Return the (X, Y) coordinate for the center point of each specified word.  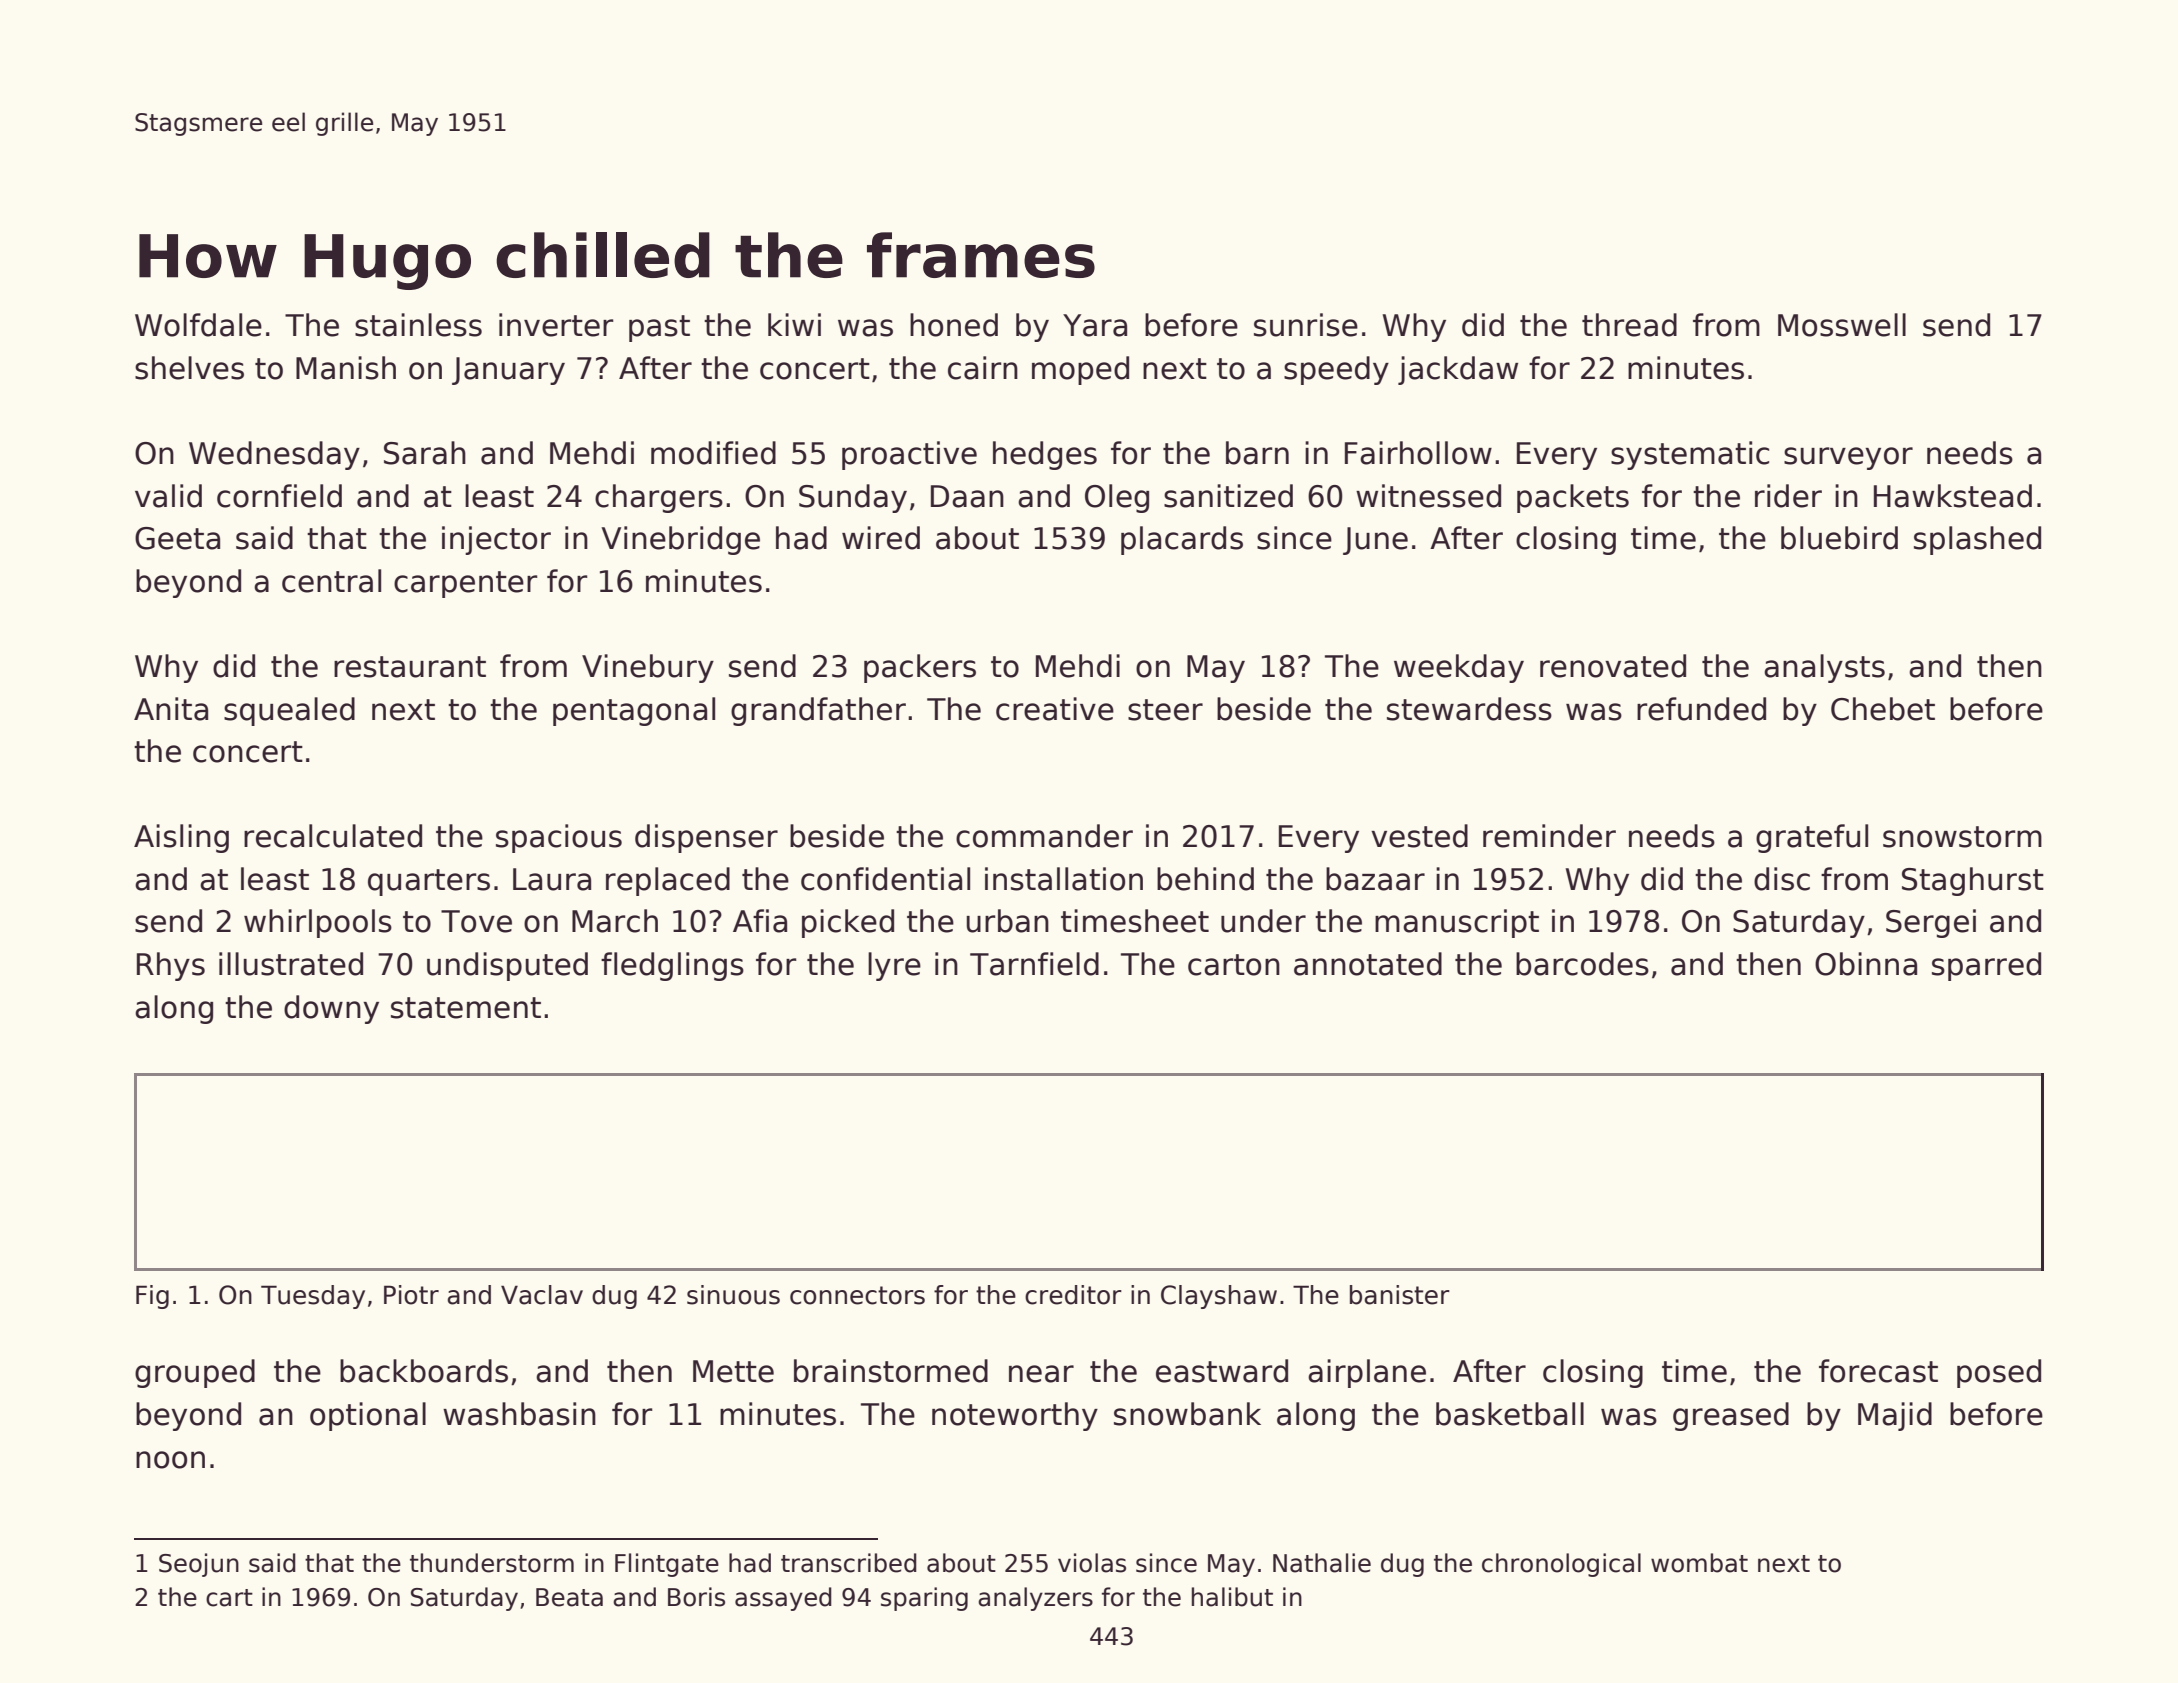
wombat (1699, 1563)
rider (1788, 496)
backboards (424, 1371)
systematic (1690, 455)
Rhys (171, 966)
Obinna (1866, 964)
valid (168, 496)
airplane (1367, 1373)
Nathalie (1322, 1563)
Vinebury (648, 668)
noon (170, 1460)
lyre (894, 966)
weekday (1459, 668)
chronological (1561, 1565)
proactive (909, 455)
